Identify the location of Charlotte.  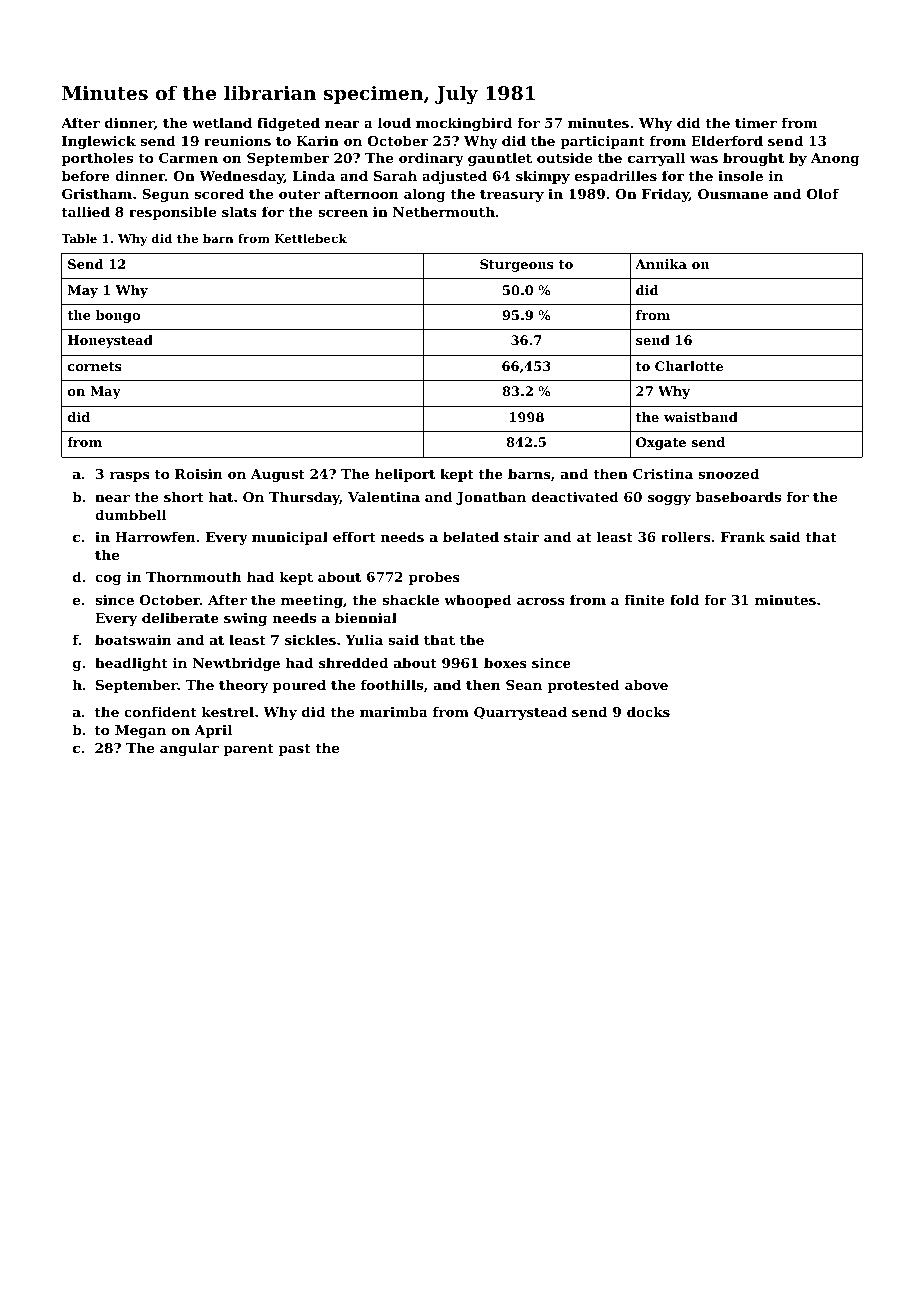
(689, 366).
